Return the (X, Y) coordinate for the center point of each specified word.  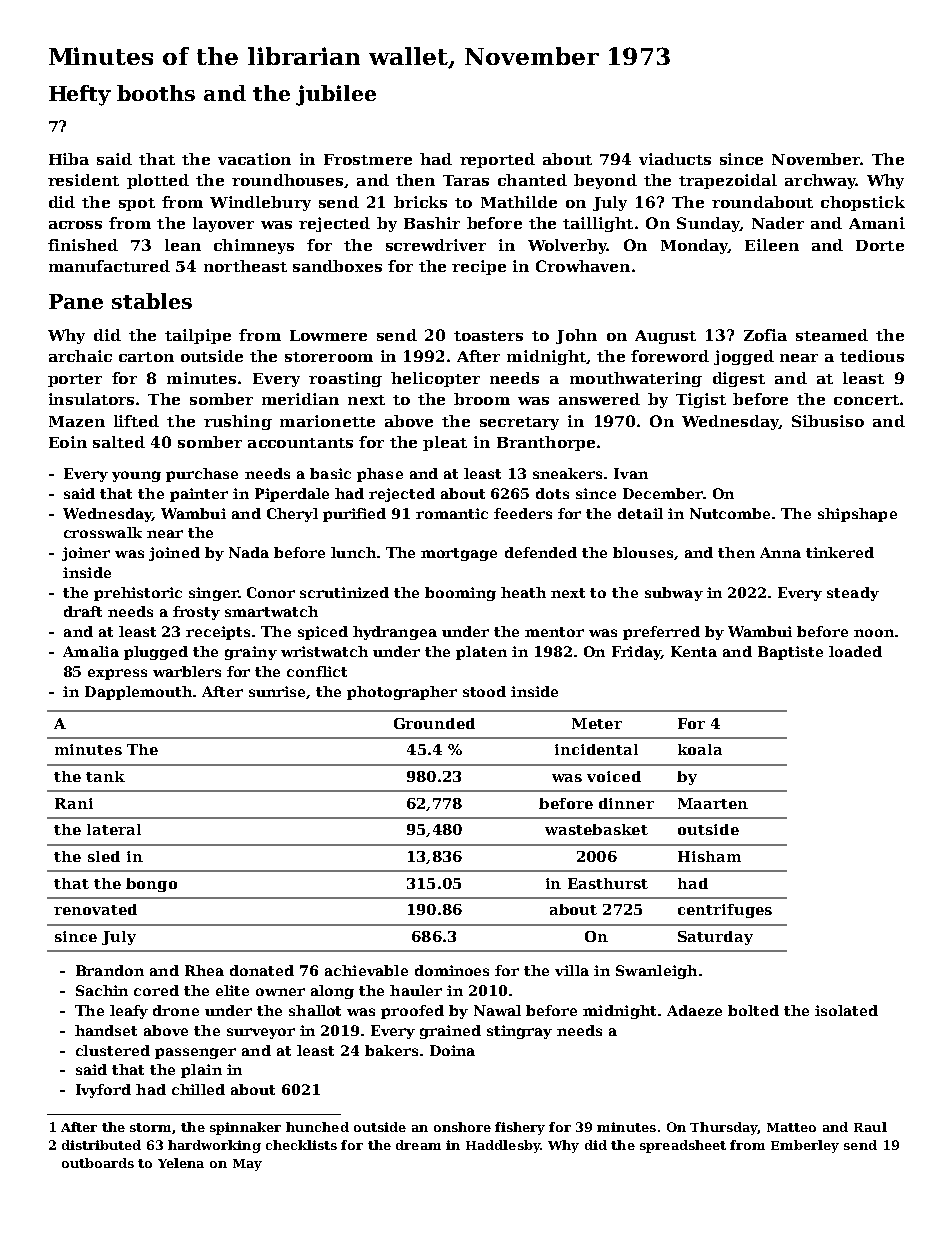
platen (481, 653)
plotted (158, 181)
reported (497, 160)
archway (820, 181)
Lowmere (328, 335)
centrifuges (725, 911)
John (576, 336)
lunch (353, 552)
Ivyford (103, 1091)
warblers (187, 671)
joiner (86, 554)
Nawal (497, 1010)
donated (262, 970)
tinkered (840, 552)
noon (874, 633)
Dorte (880, 245)
